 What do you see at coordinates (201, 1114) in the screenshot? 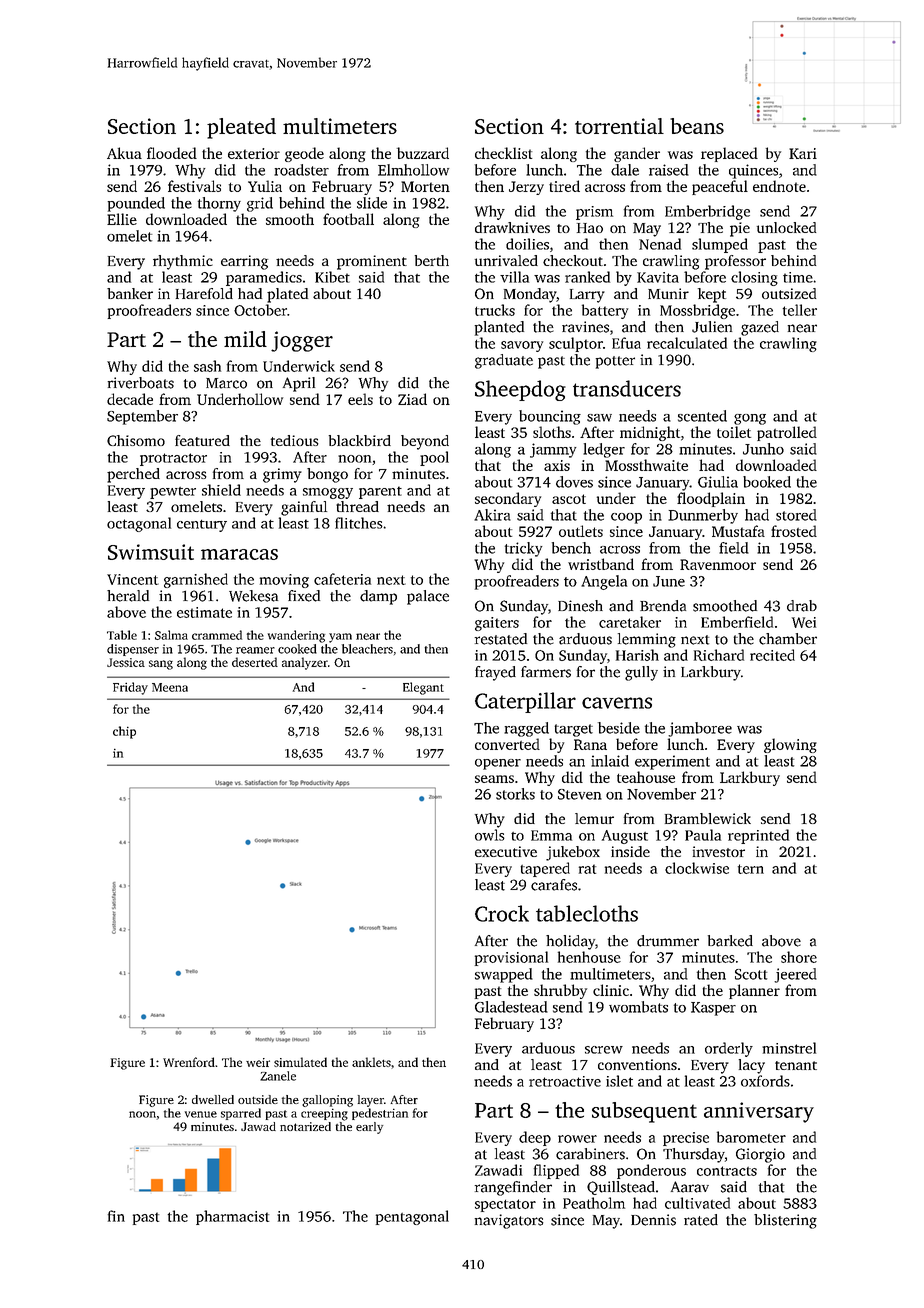
I see `venue` at bounding box center [201, 1114].
